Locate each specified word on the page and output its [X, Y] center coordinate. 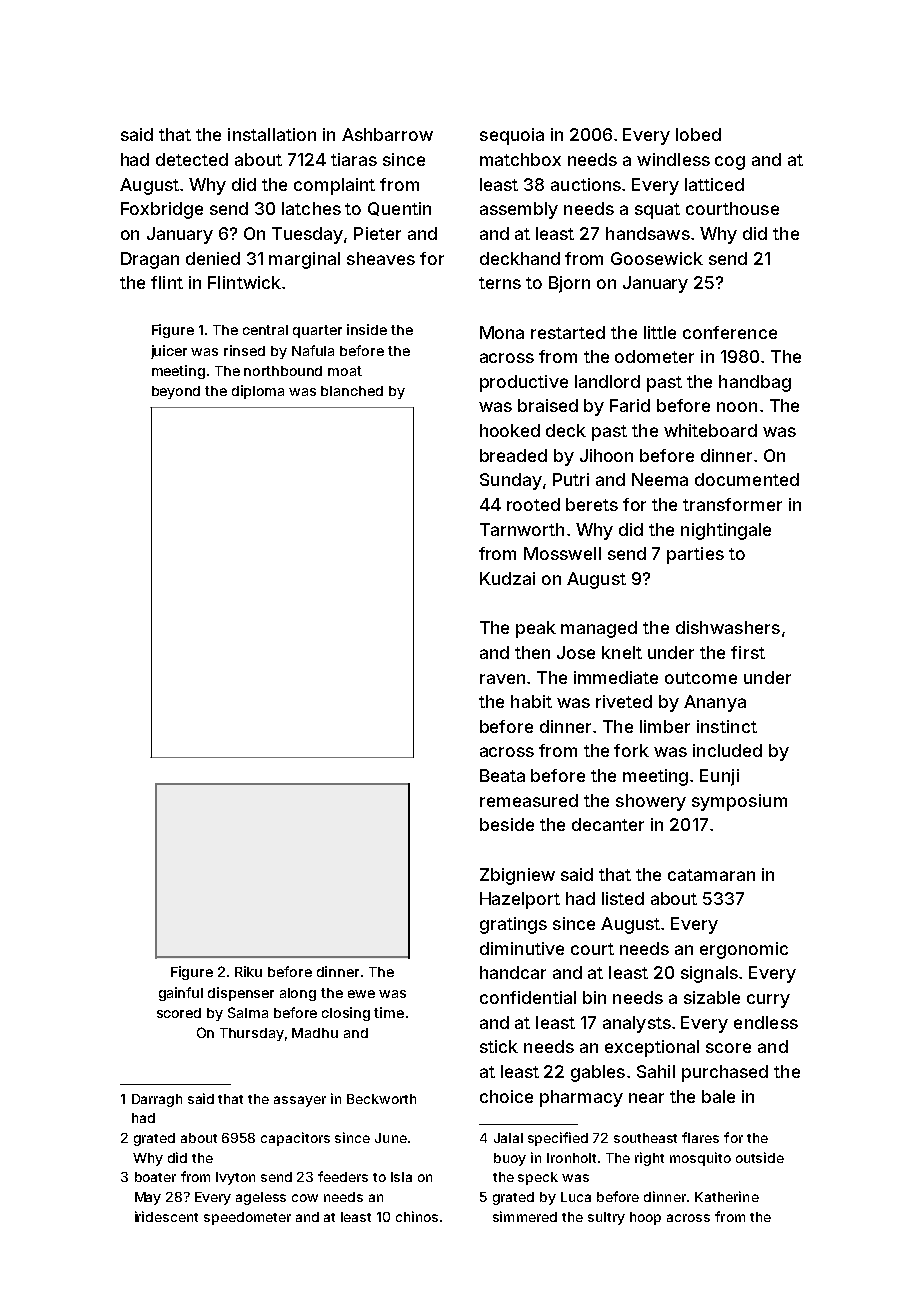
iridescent [166, 1216]
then [532, 652]
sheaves [381, 258]
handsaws [648, 233]
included [727, 750]
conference [730, 332]
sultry [606, 1218]
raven [502, 679]
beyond [176, 392]
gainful [181, 994]
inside [367, 329]
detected [192, 159]
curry [768, 1001]
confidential [528, 997]
